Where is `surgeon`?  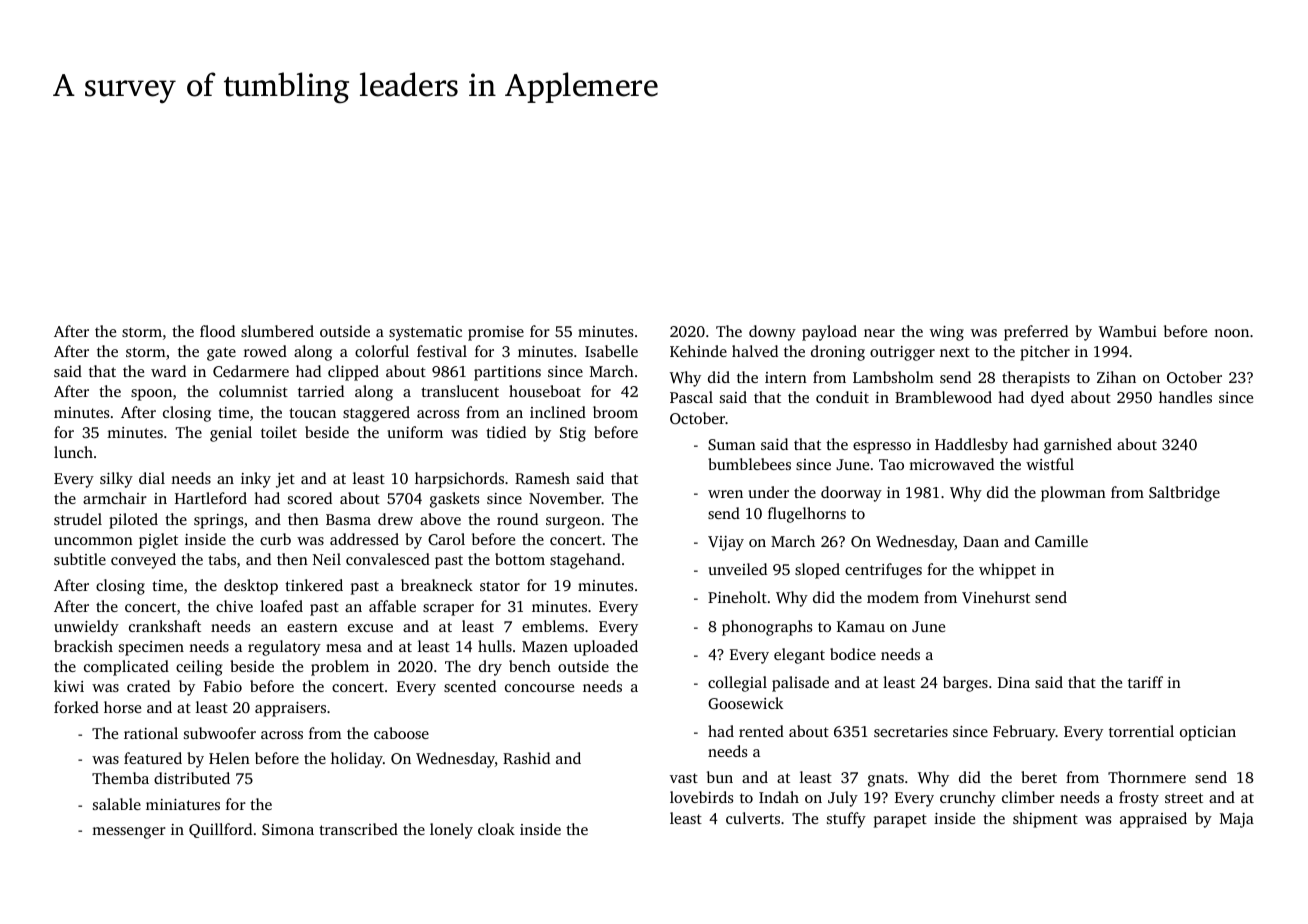 surgeon is located at coordinates (573, 523).
